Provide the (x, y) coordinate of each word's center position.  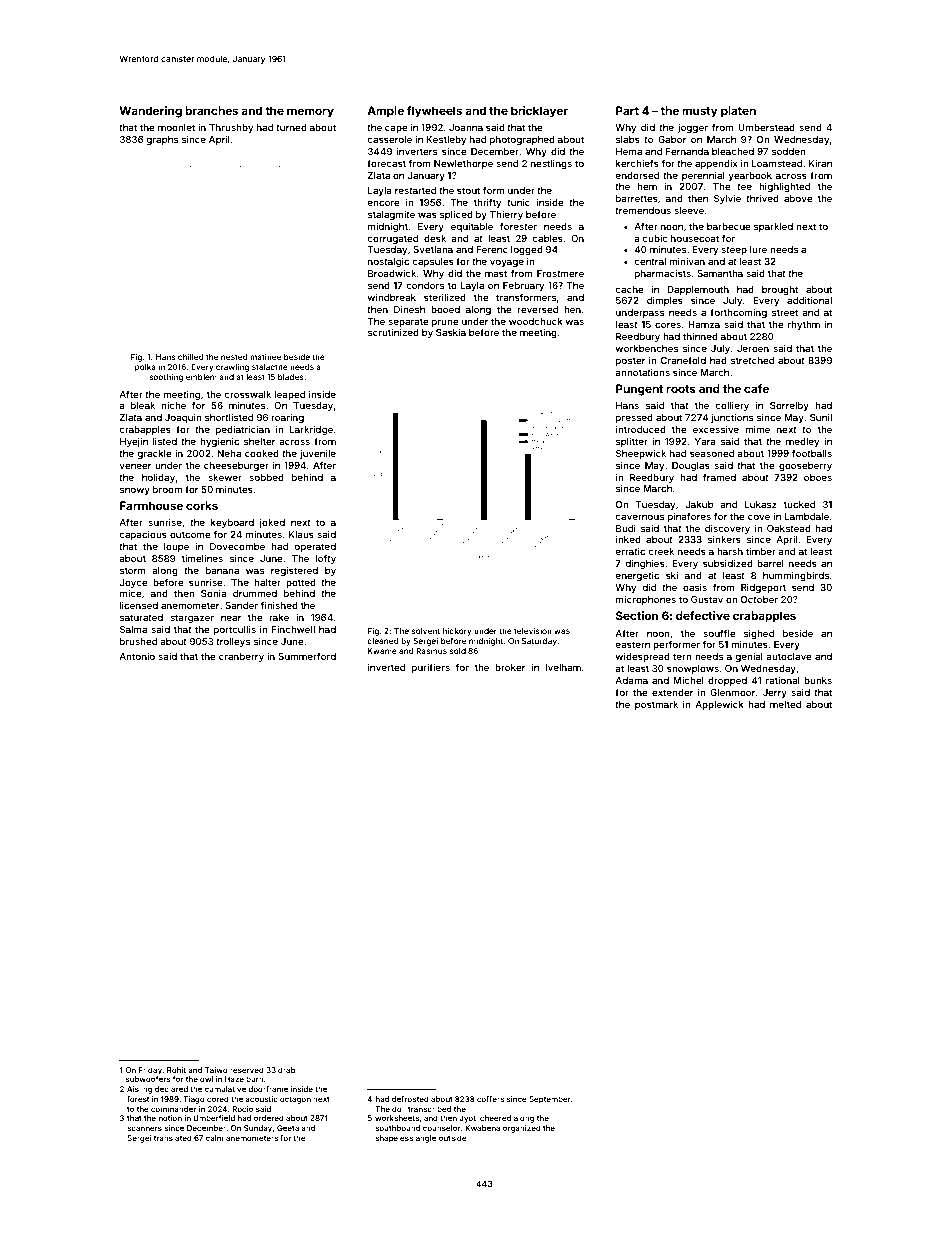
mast (496, 273)
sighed (759, 634)
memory (310, 113)
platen (738, 112)
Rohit (176, 1070)
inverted (386, 667)
